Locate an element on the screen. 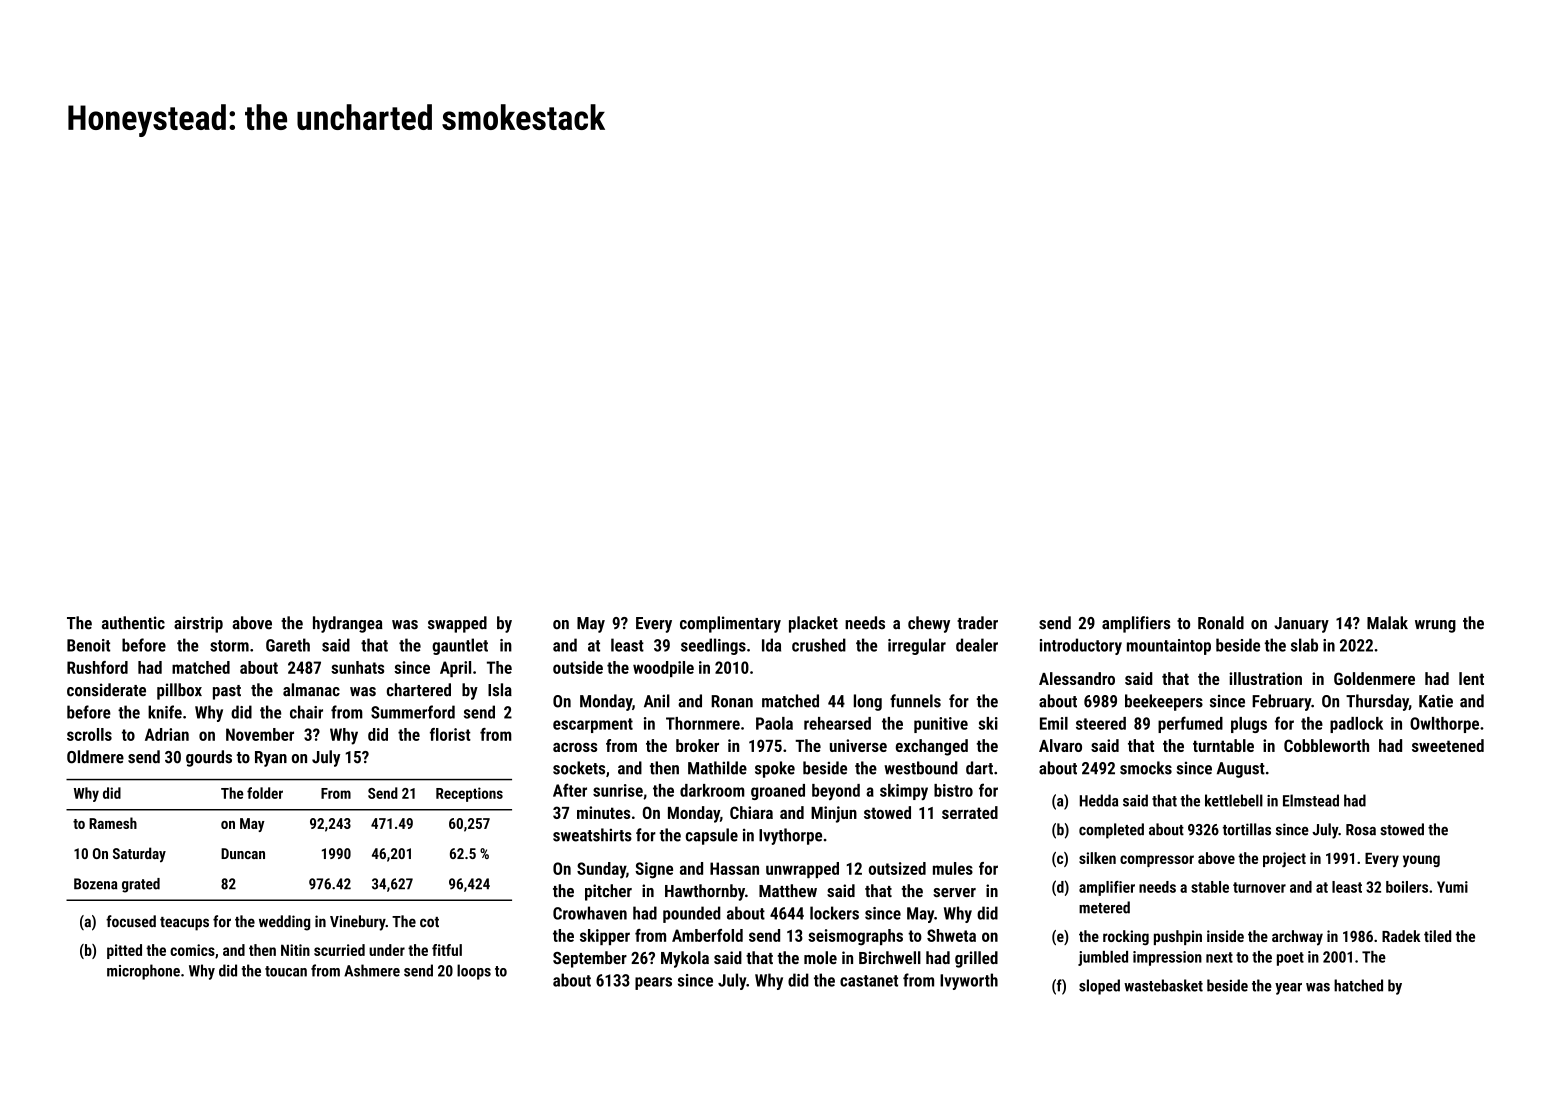 This screenshot has height=1097, width=1551. Elmstead is located at coordinates (1311, 800).
